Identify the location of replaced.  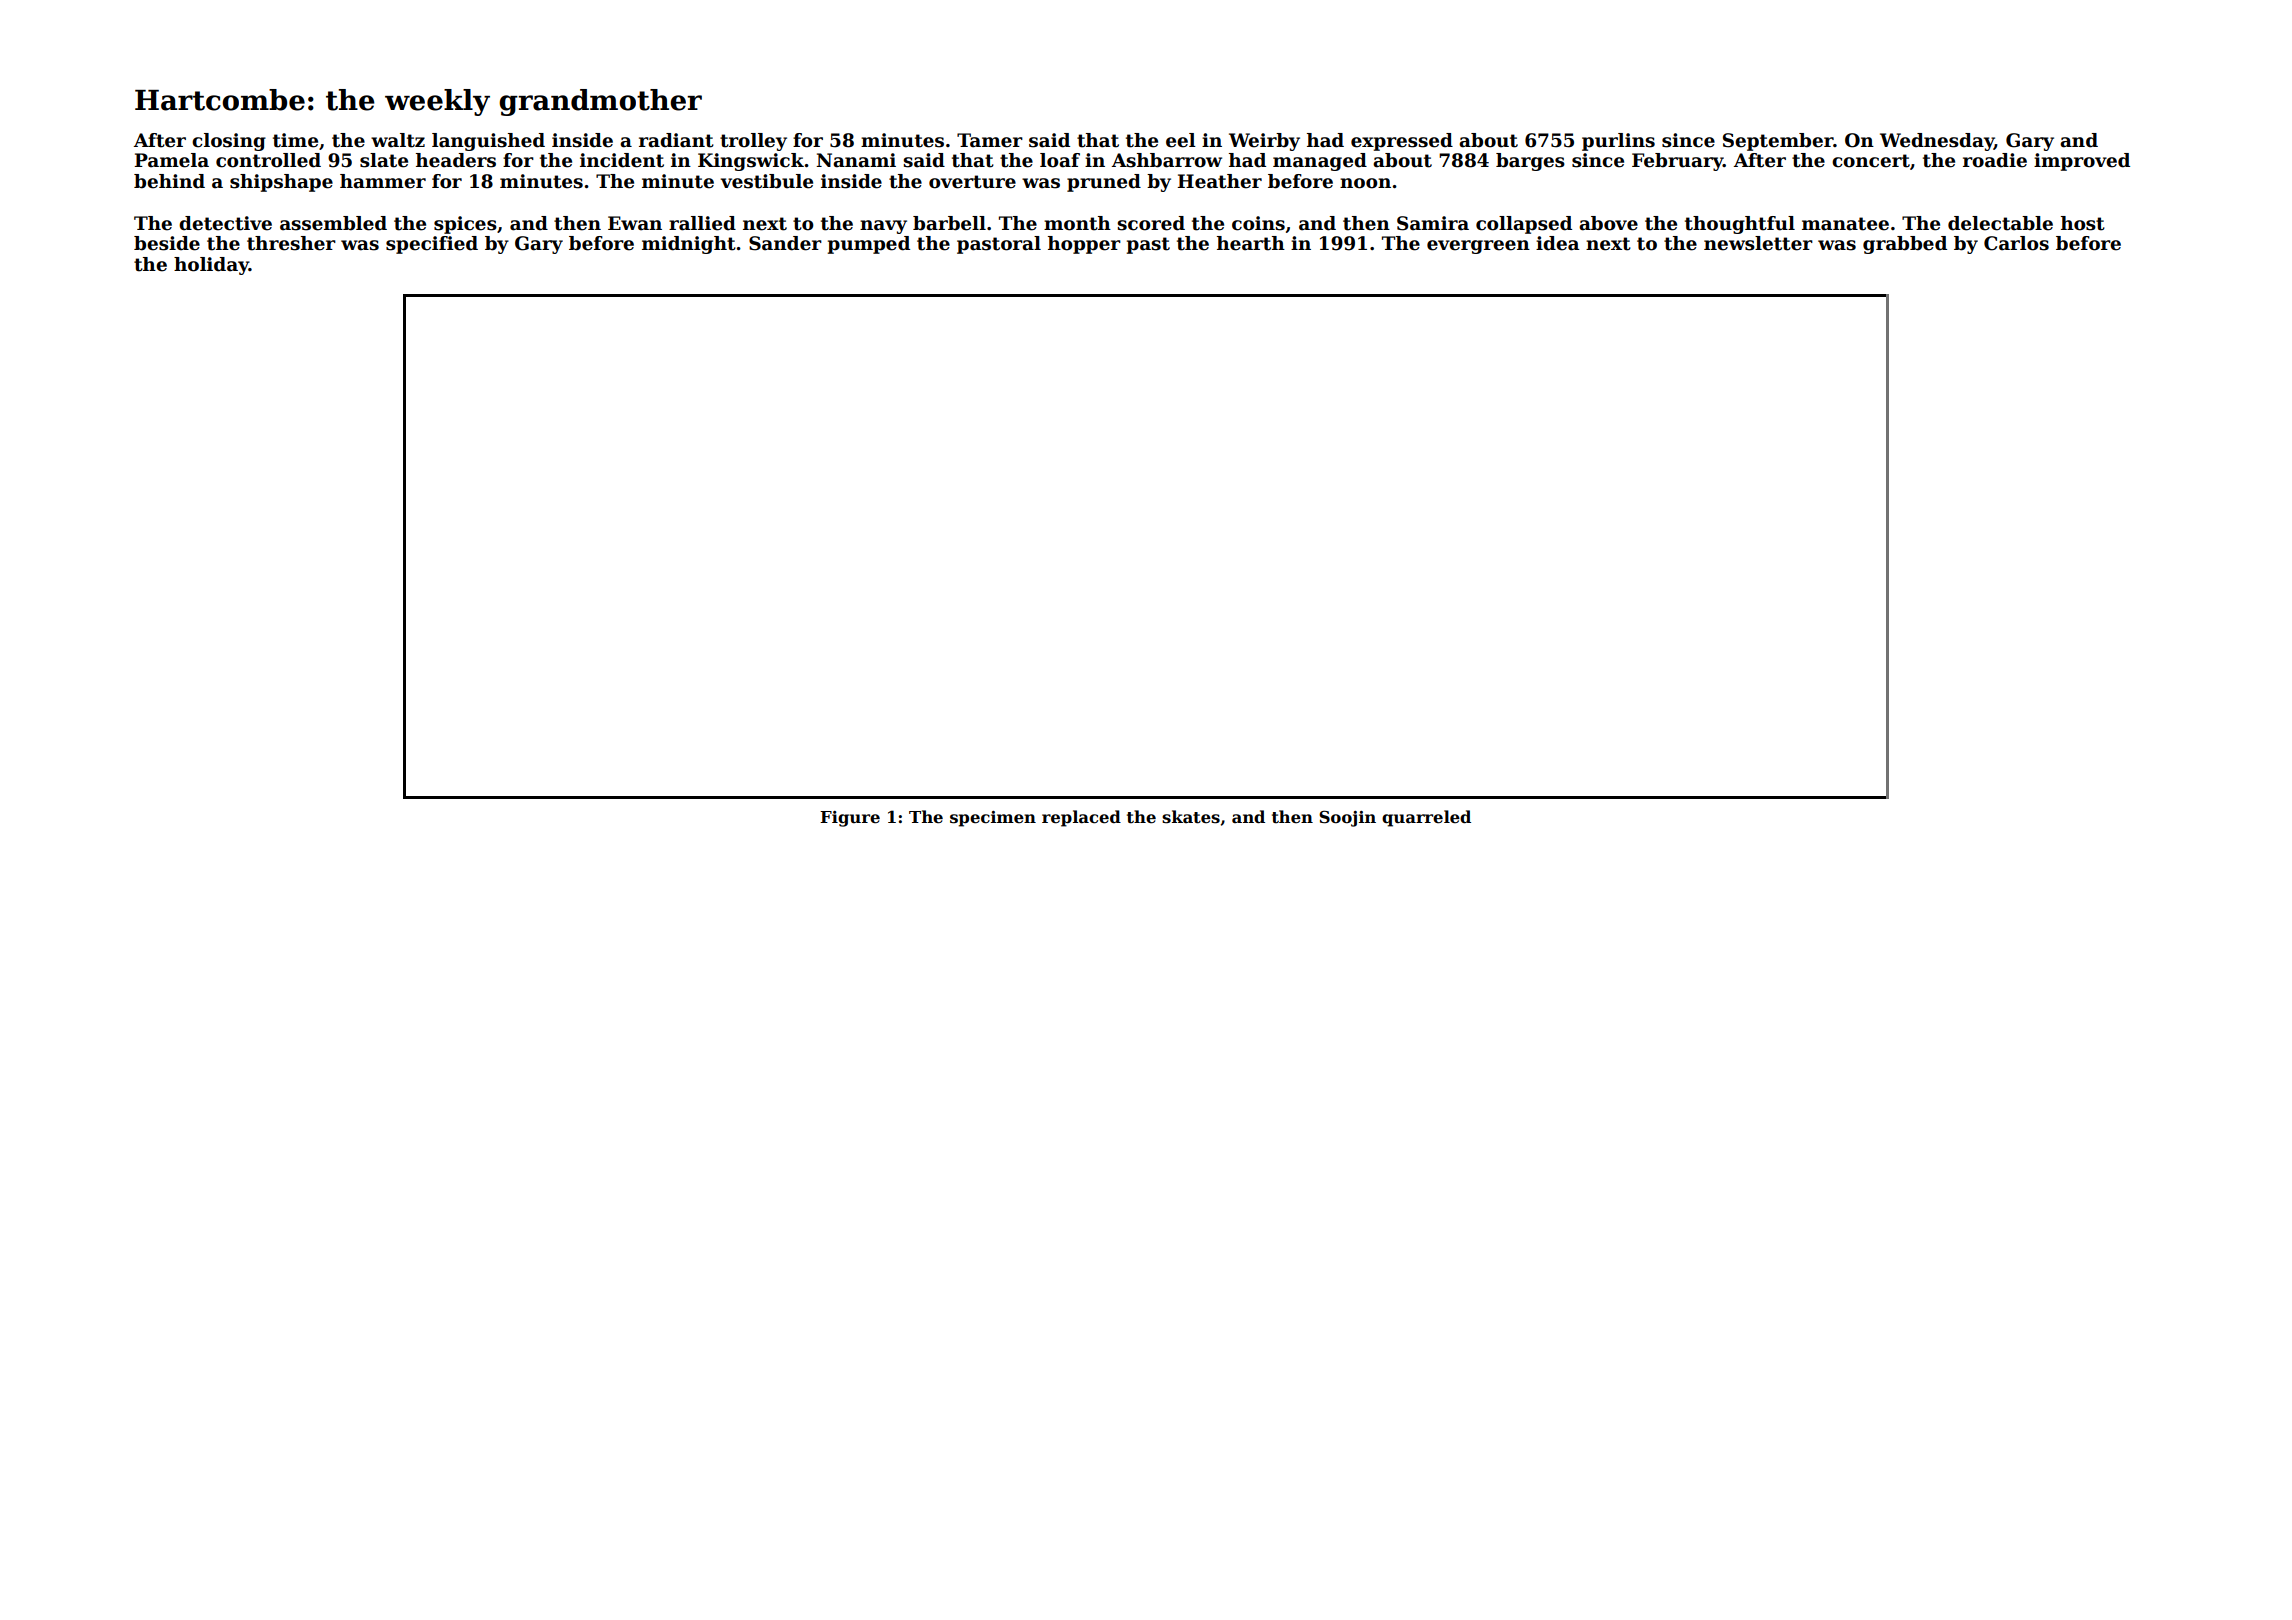
(1081, 818).
